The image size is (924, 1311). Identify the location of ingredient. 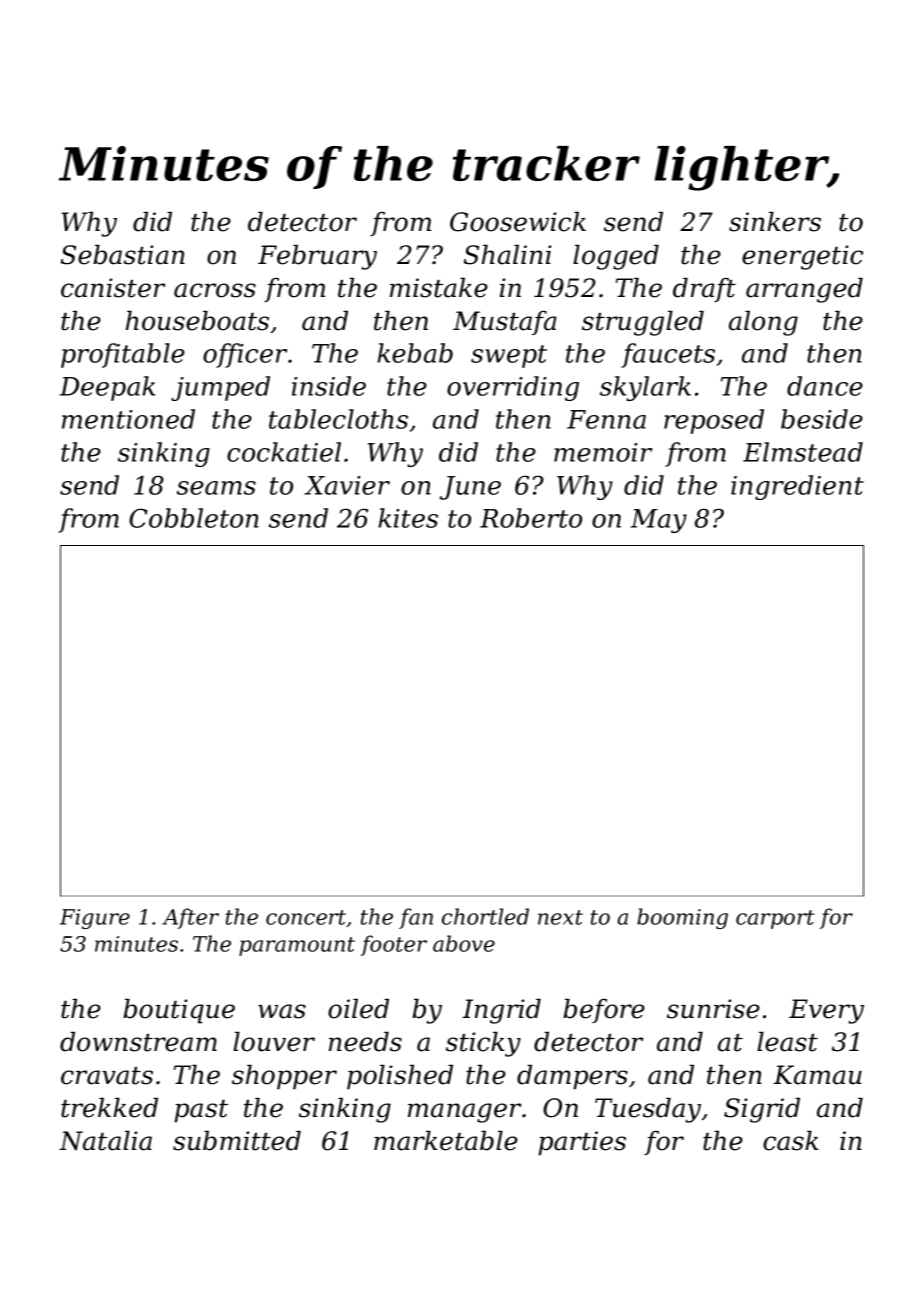
(797, 487).
